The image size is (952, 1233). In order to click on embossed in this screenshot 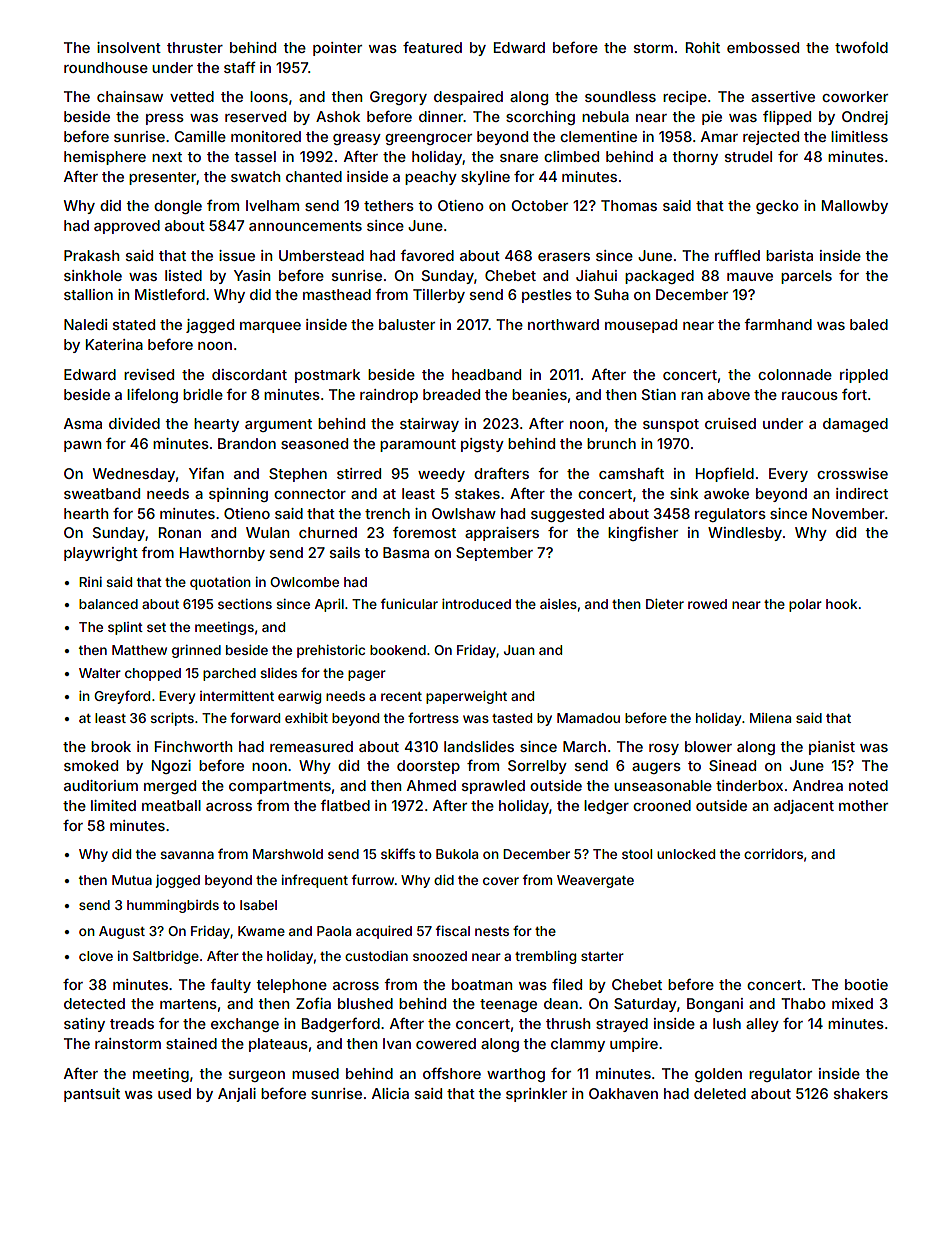, I will do `click(763, 47)`.
